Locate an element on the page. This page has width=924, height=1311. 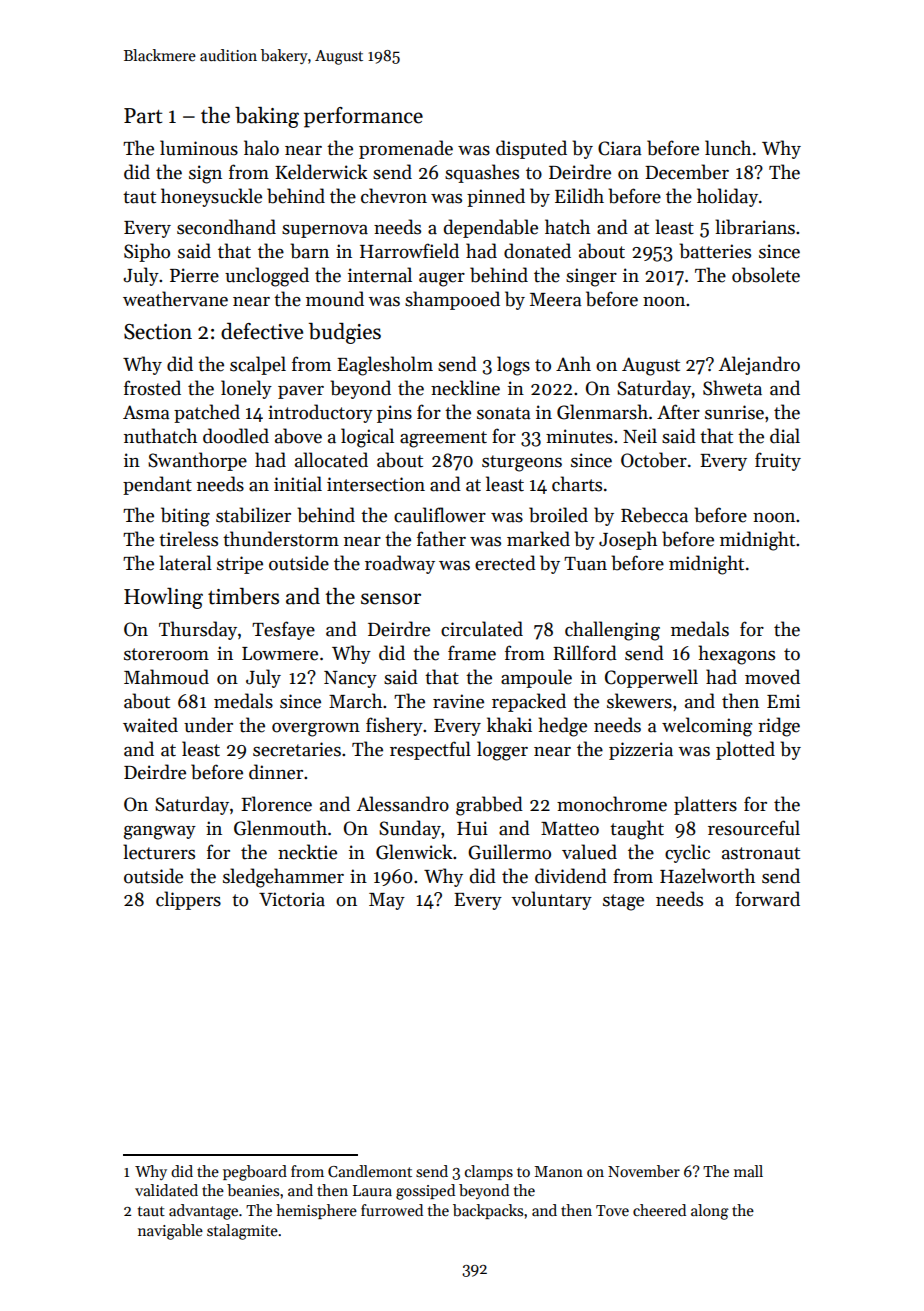
stage is located at coordinates (623, 902).
